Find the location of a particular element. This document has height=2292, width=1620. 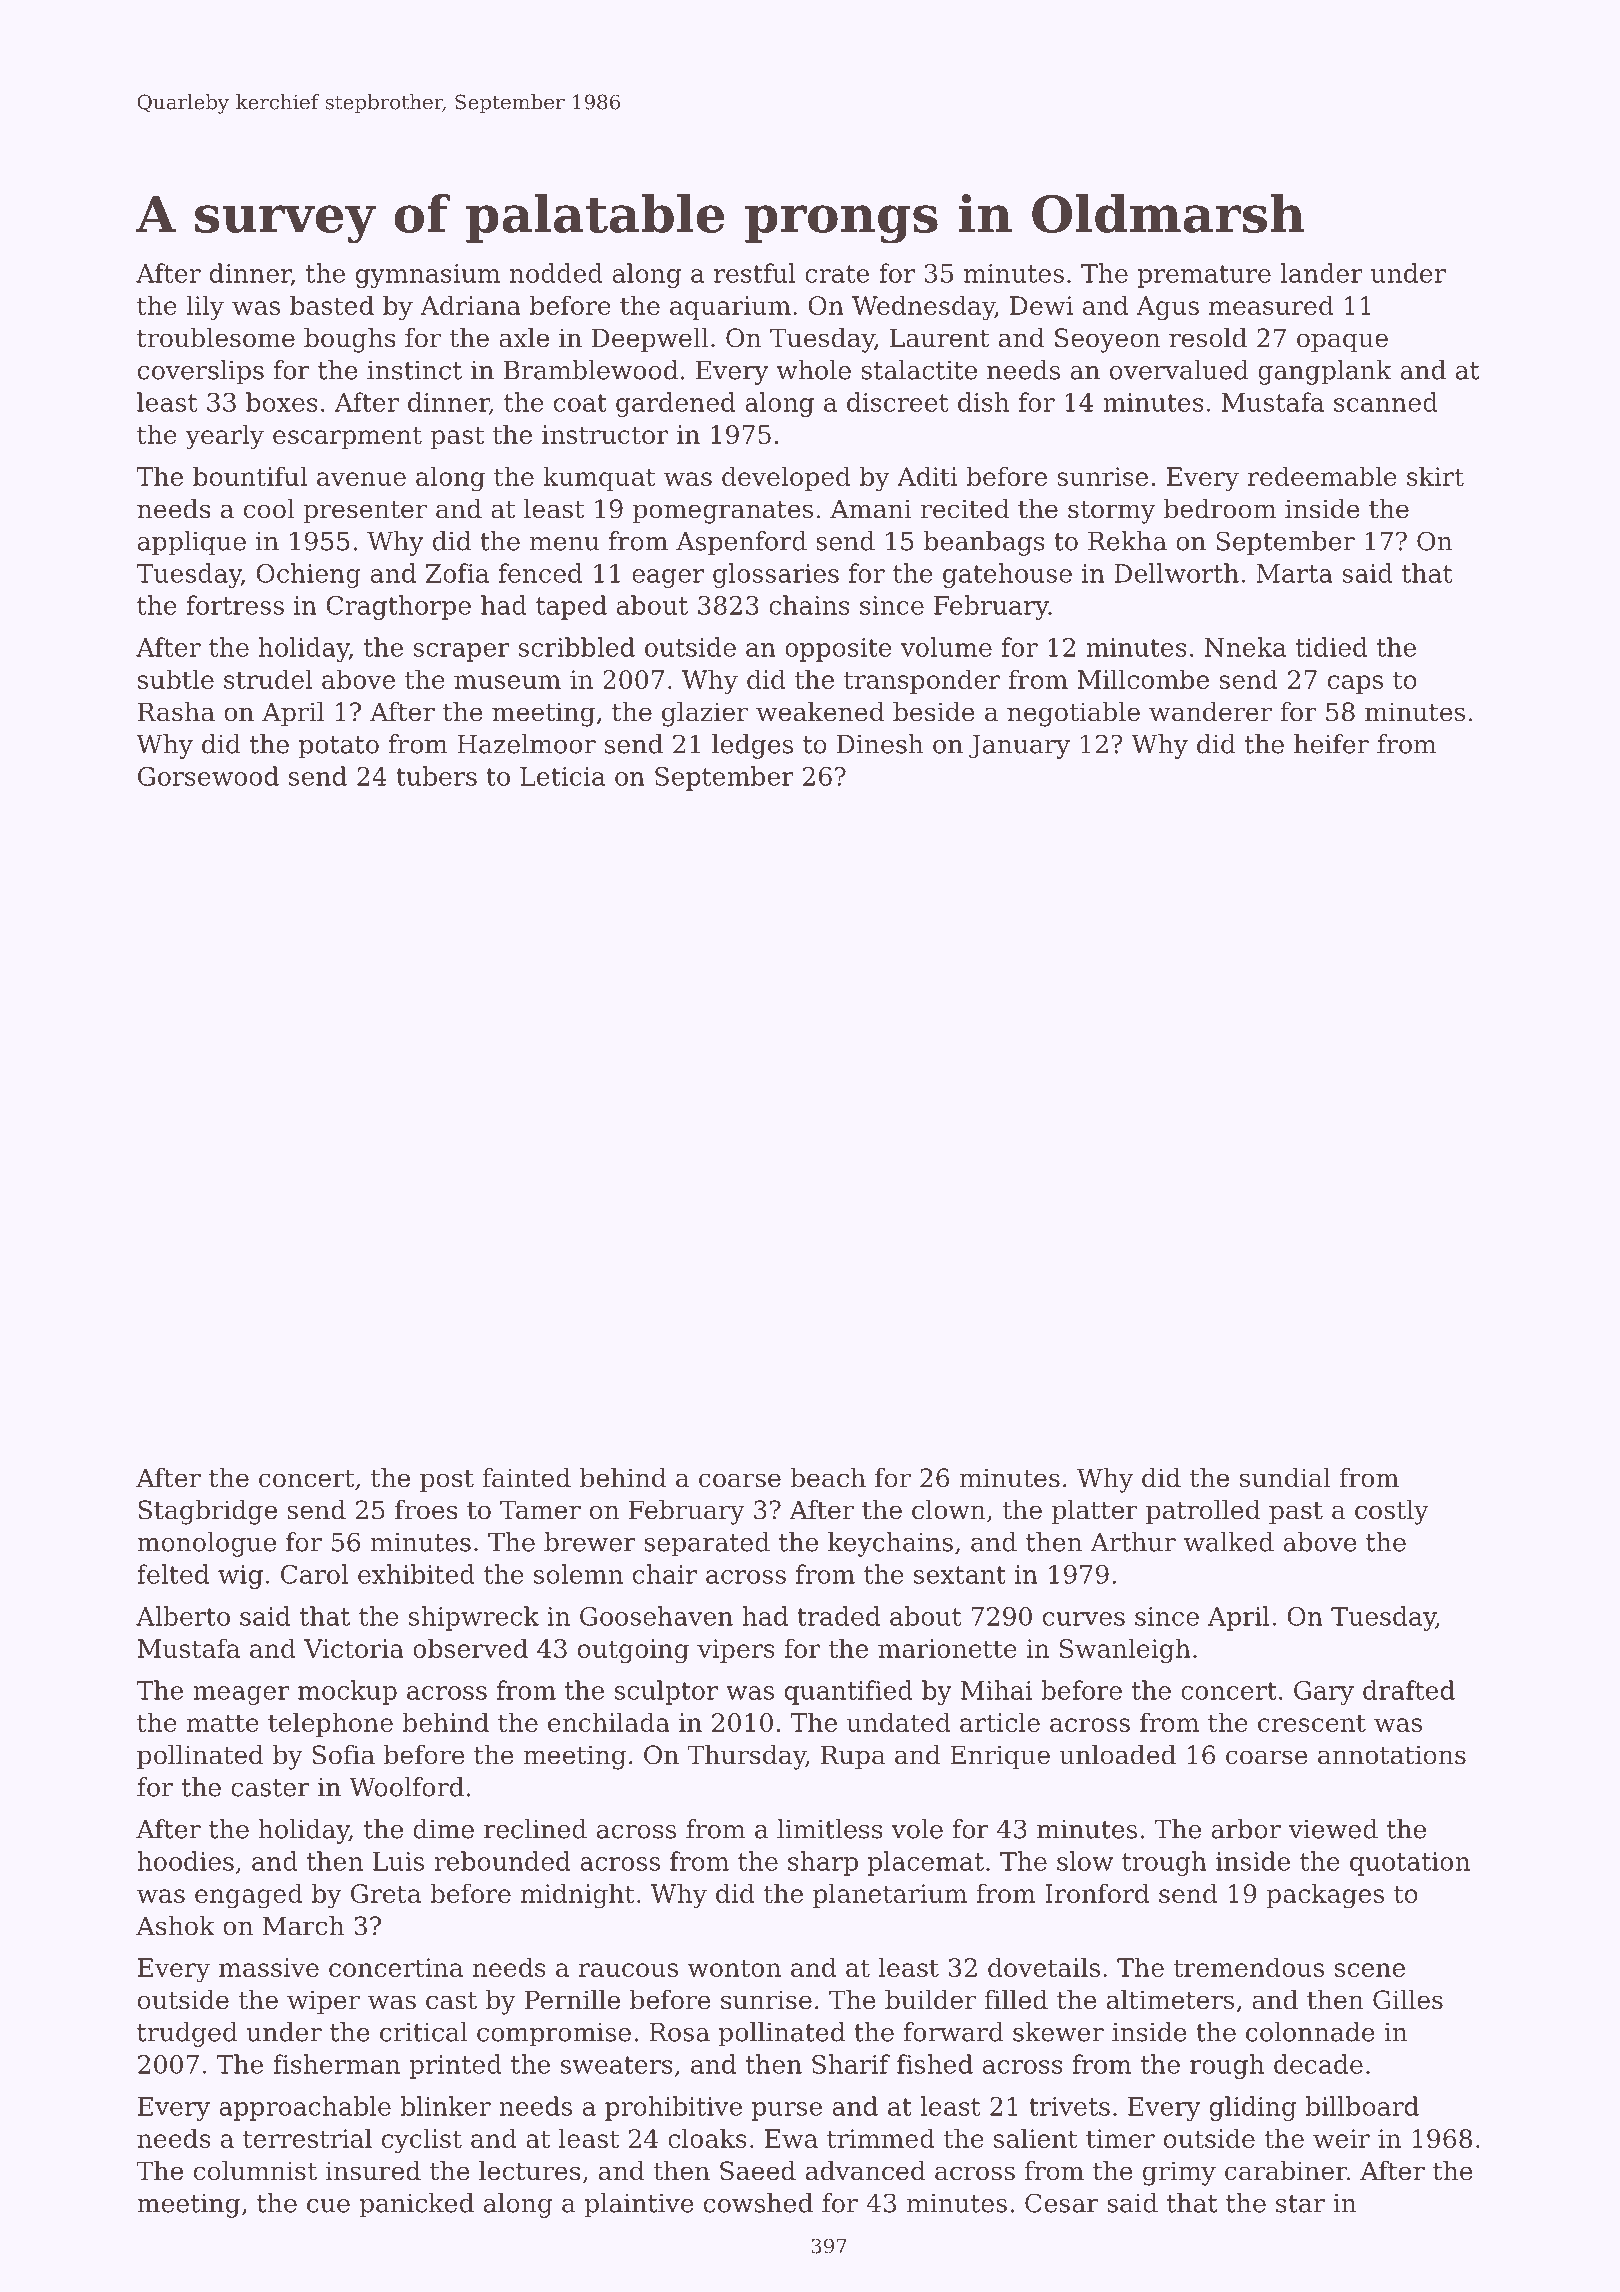

insured is located at coordinates (373, 2171).
